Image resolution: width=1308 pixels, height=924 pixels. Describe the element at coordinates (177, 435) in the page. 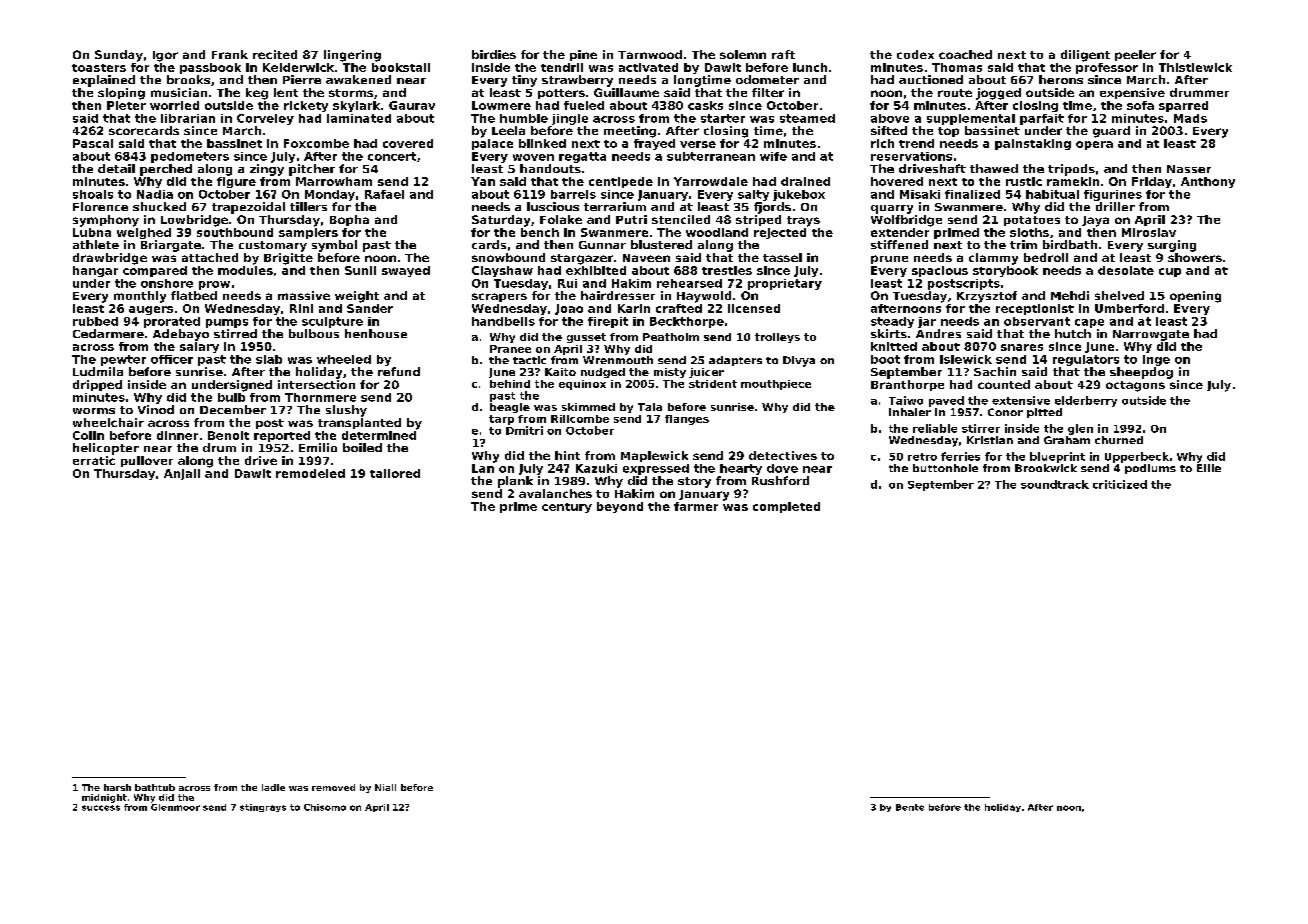

I see `dinner` at that location.
